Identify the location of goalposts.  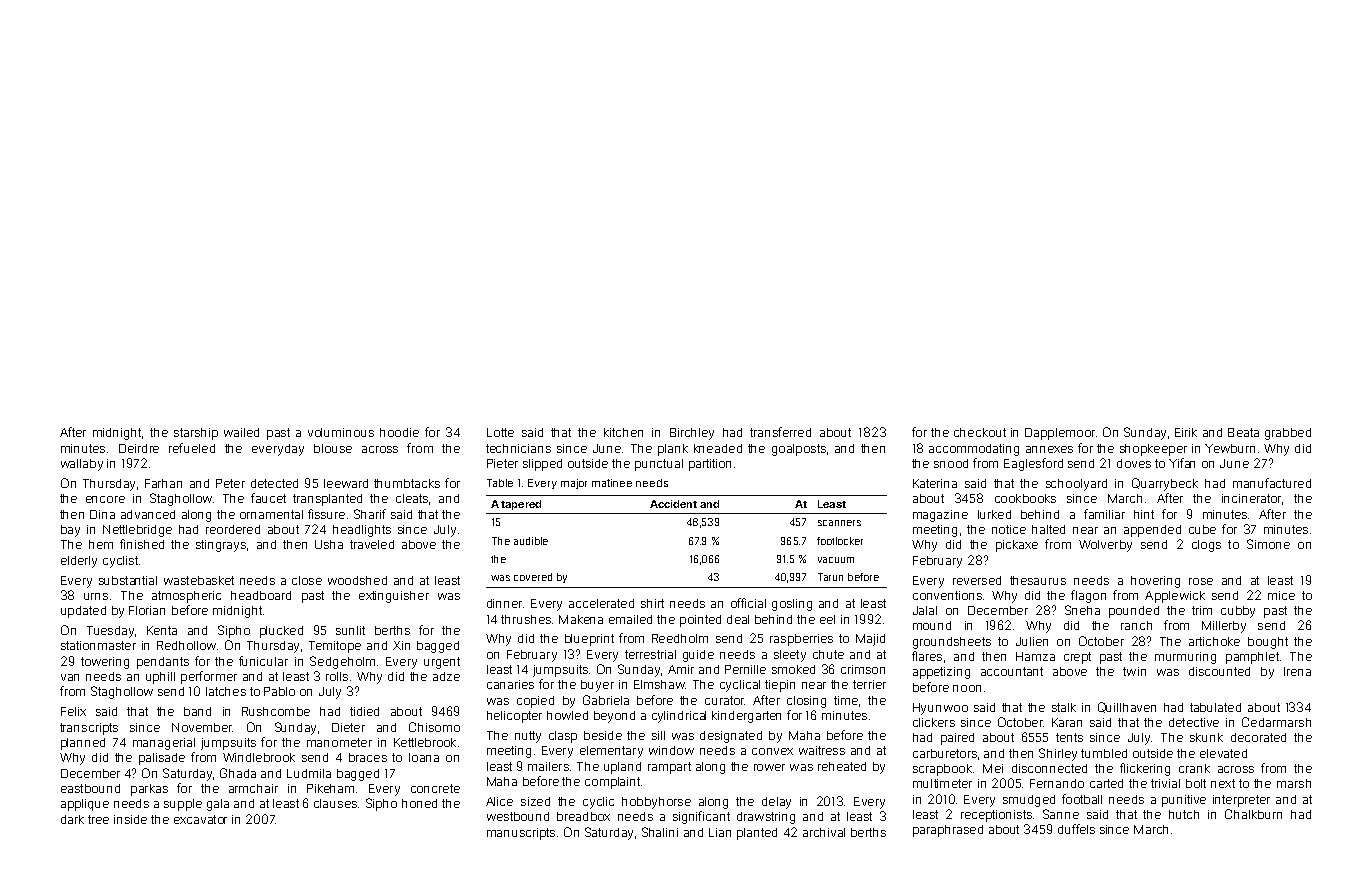
(799, 450).
